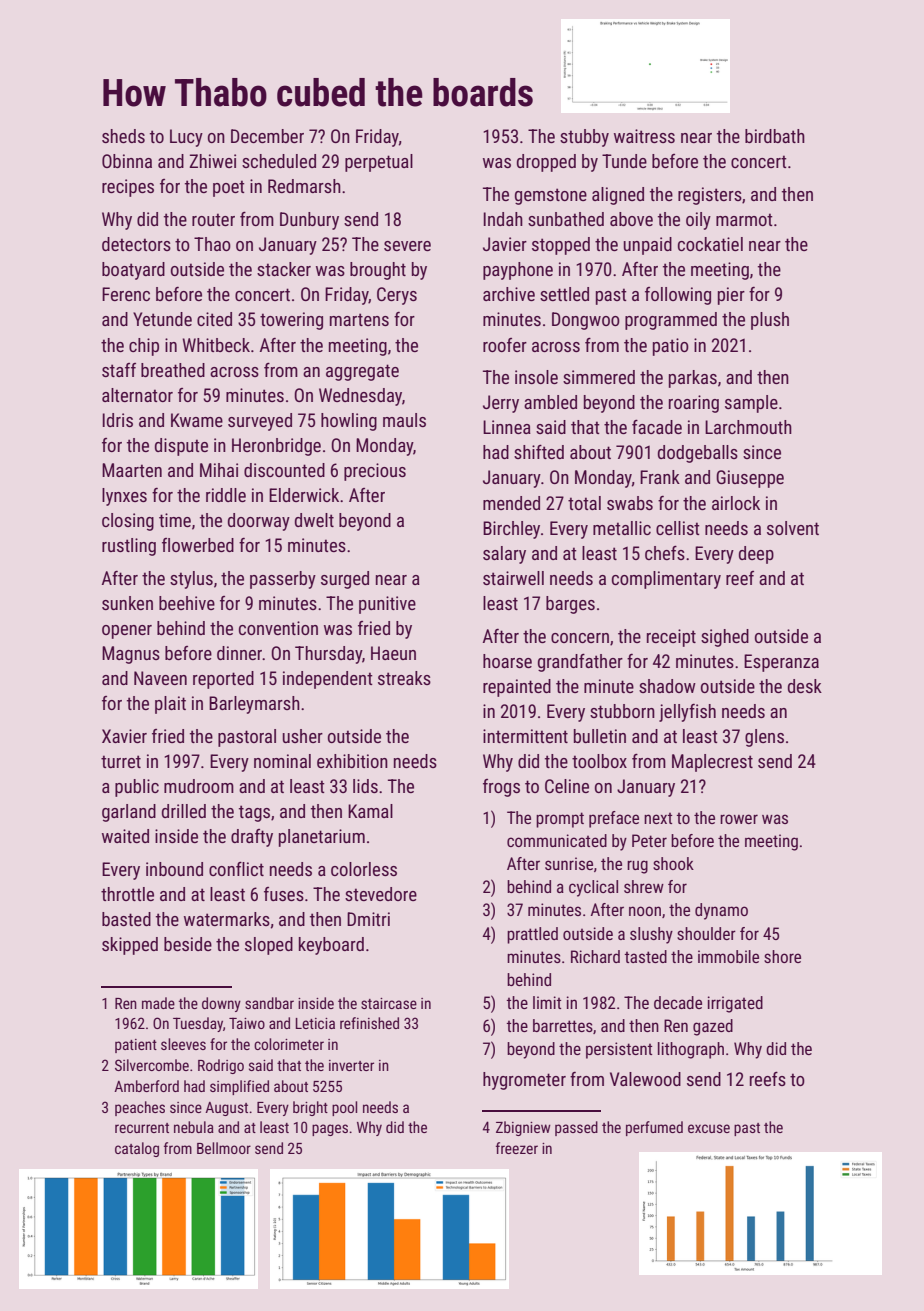 The height and width of the document is (1311, 924). I want to click on fuses, so click(284, 894).
